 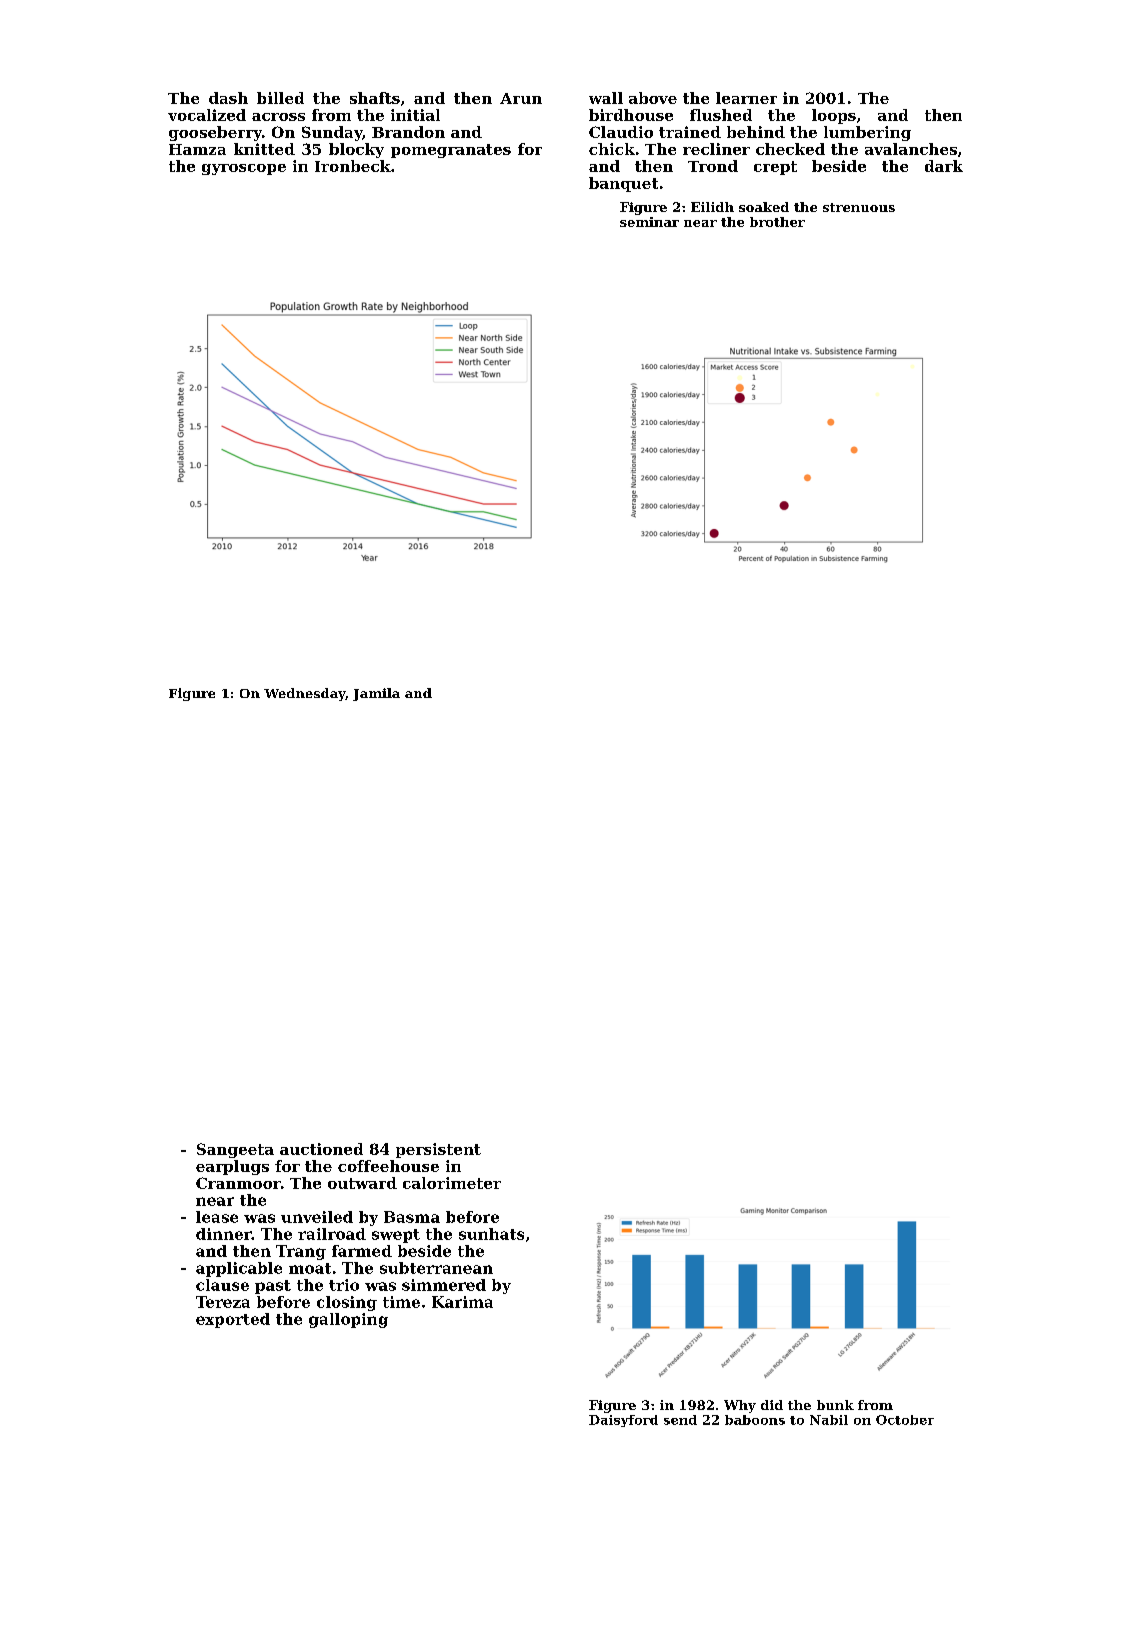 I want to click on Sangeeta, so click(x=235, y=1150).
